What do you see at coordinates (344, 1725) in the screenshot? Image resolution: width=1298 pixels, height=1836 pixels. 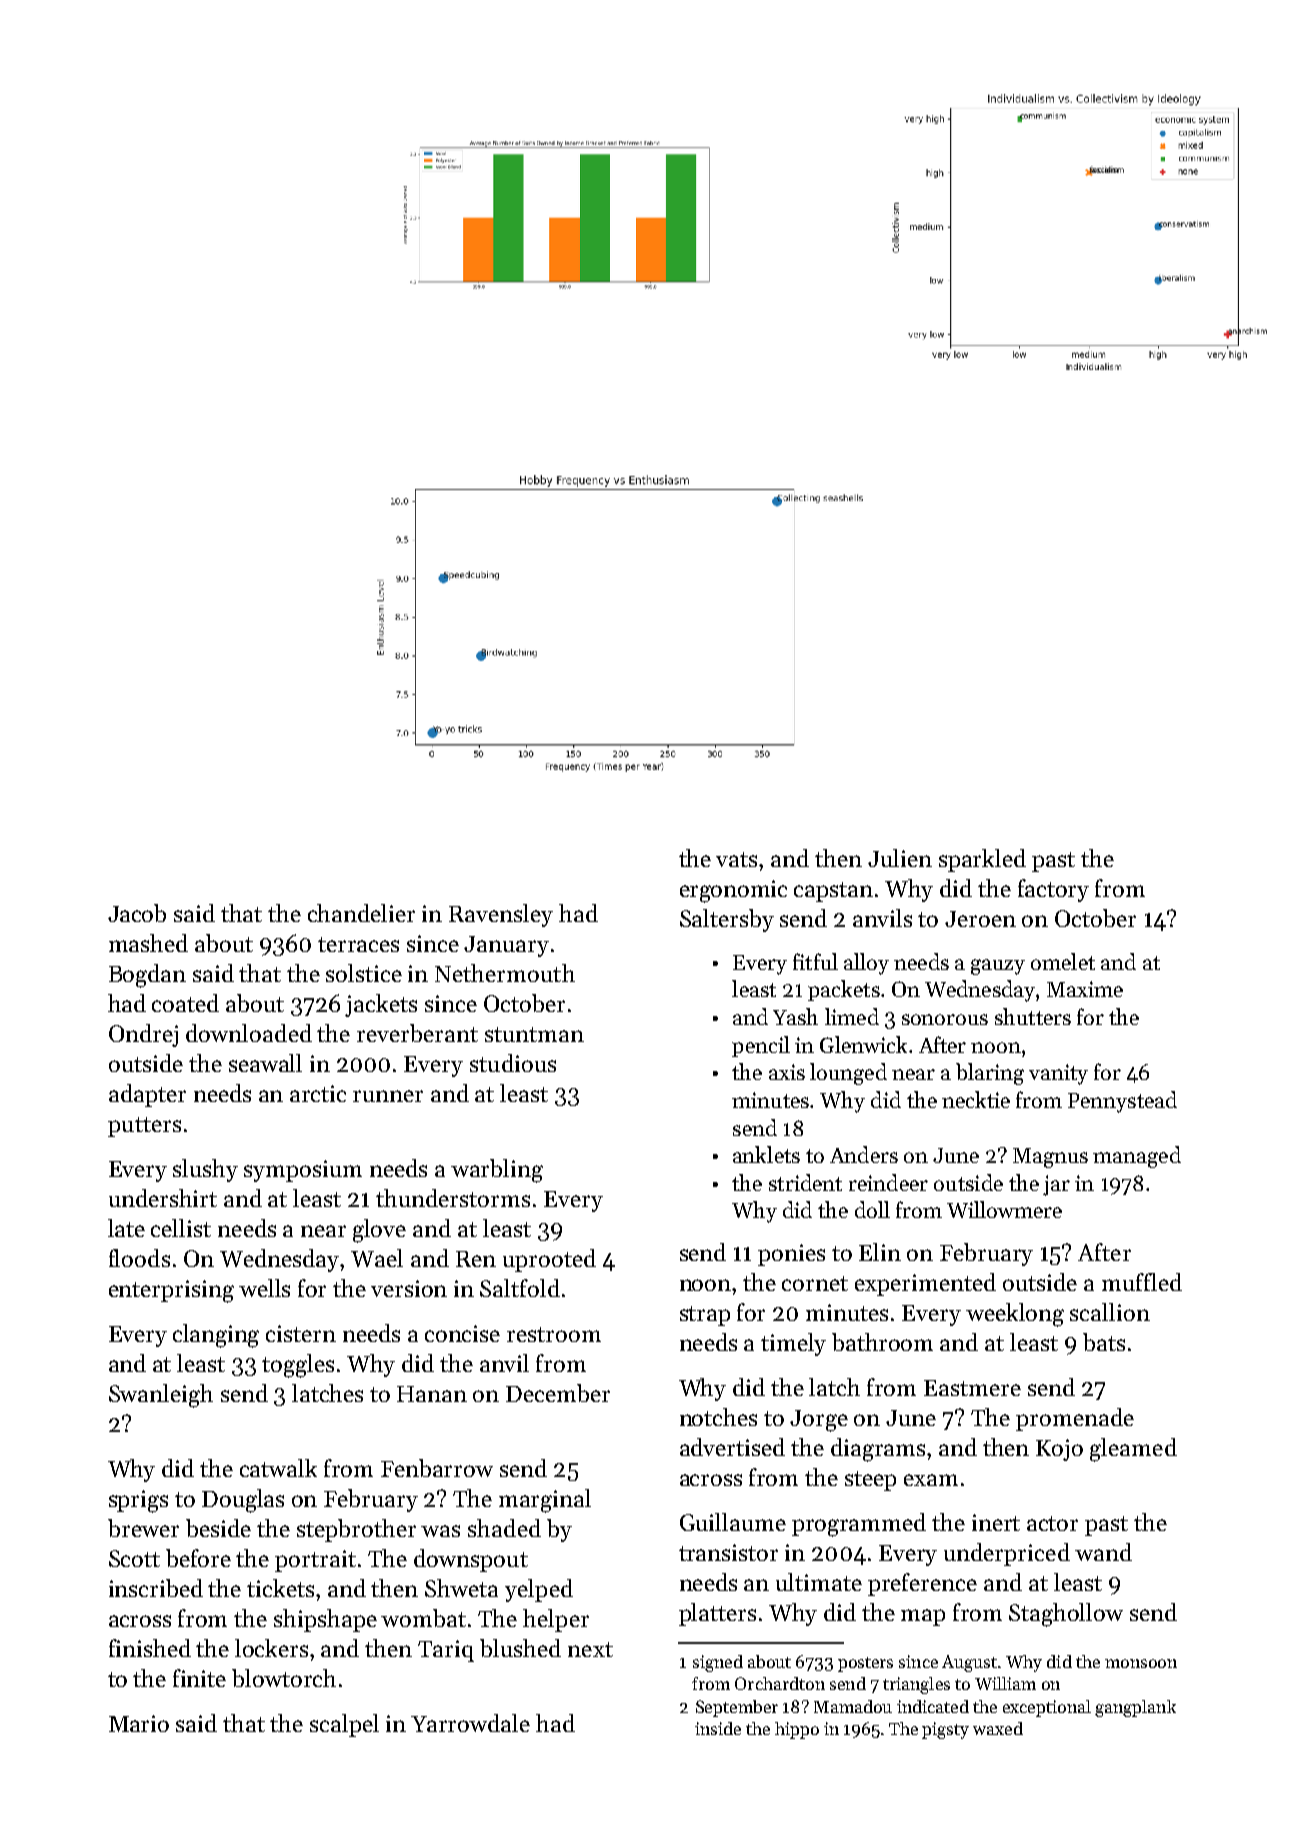 I see `scalpel` at bounding box center [344, 1725].
